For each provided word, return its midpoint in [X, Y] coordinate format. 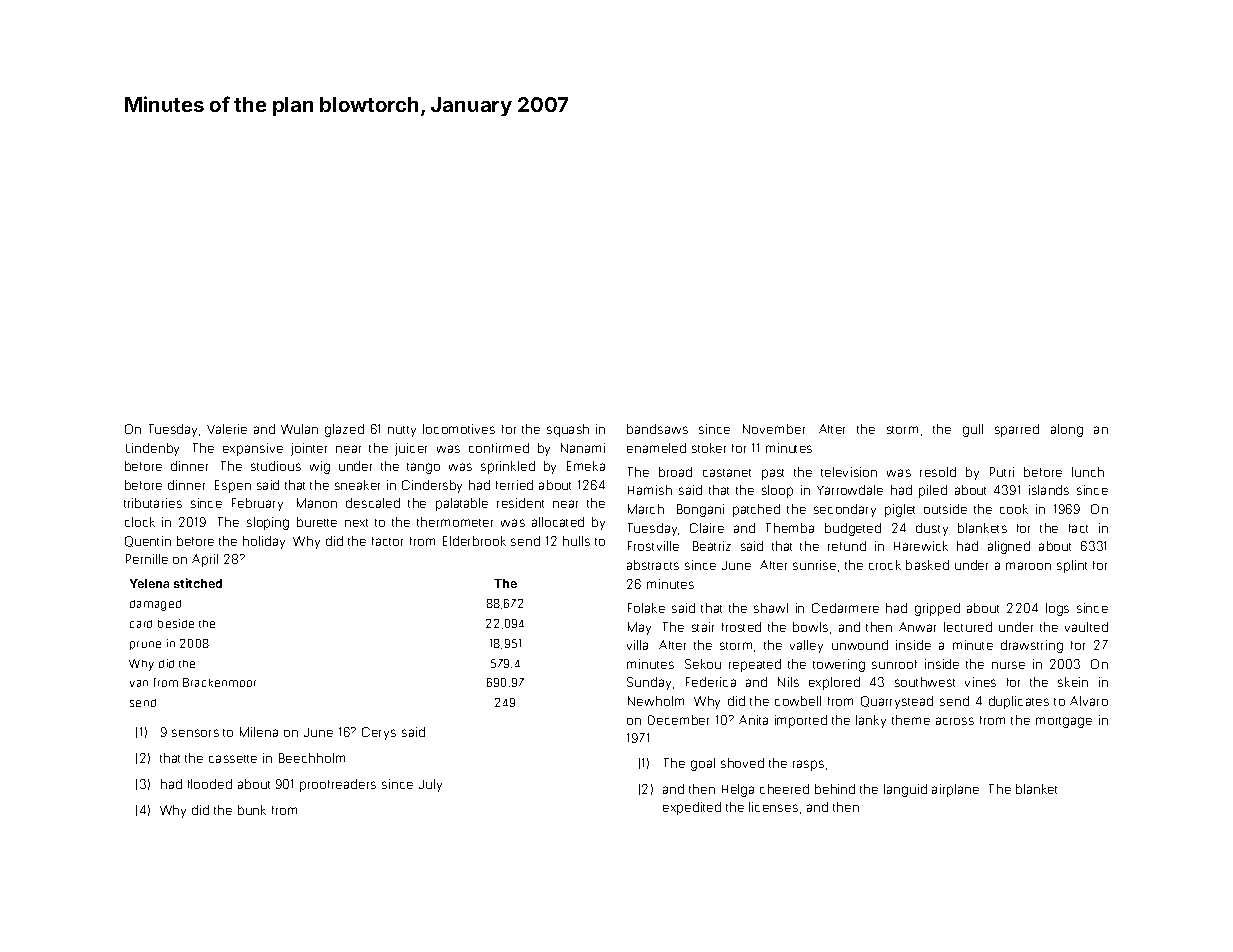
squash [568, 430]
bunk [252, 810]
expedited [692, 808]
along [1067, 430]
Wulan [299, 429]
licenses [773, 807]
